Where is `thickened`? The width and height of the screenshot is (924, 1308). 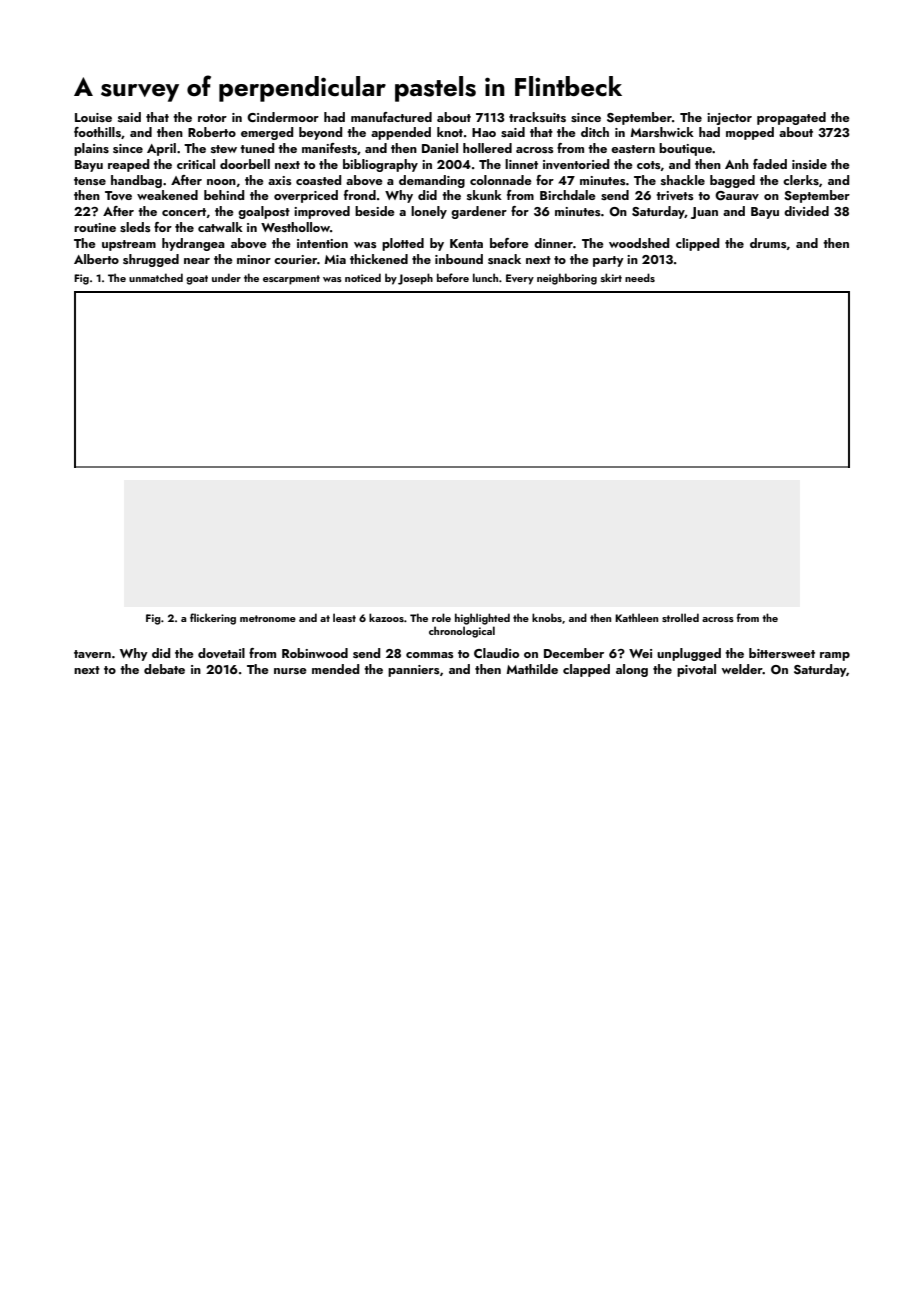
thickened is located at coordinates (379, 259).
